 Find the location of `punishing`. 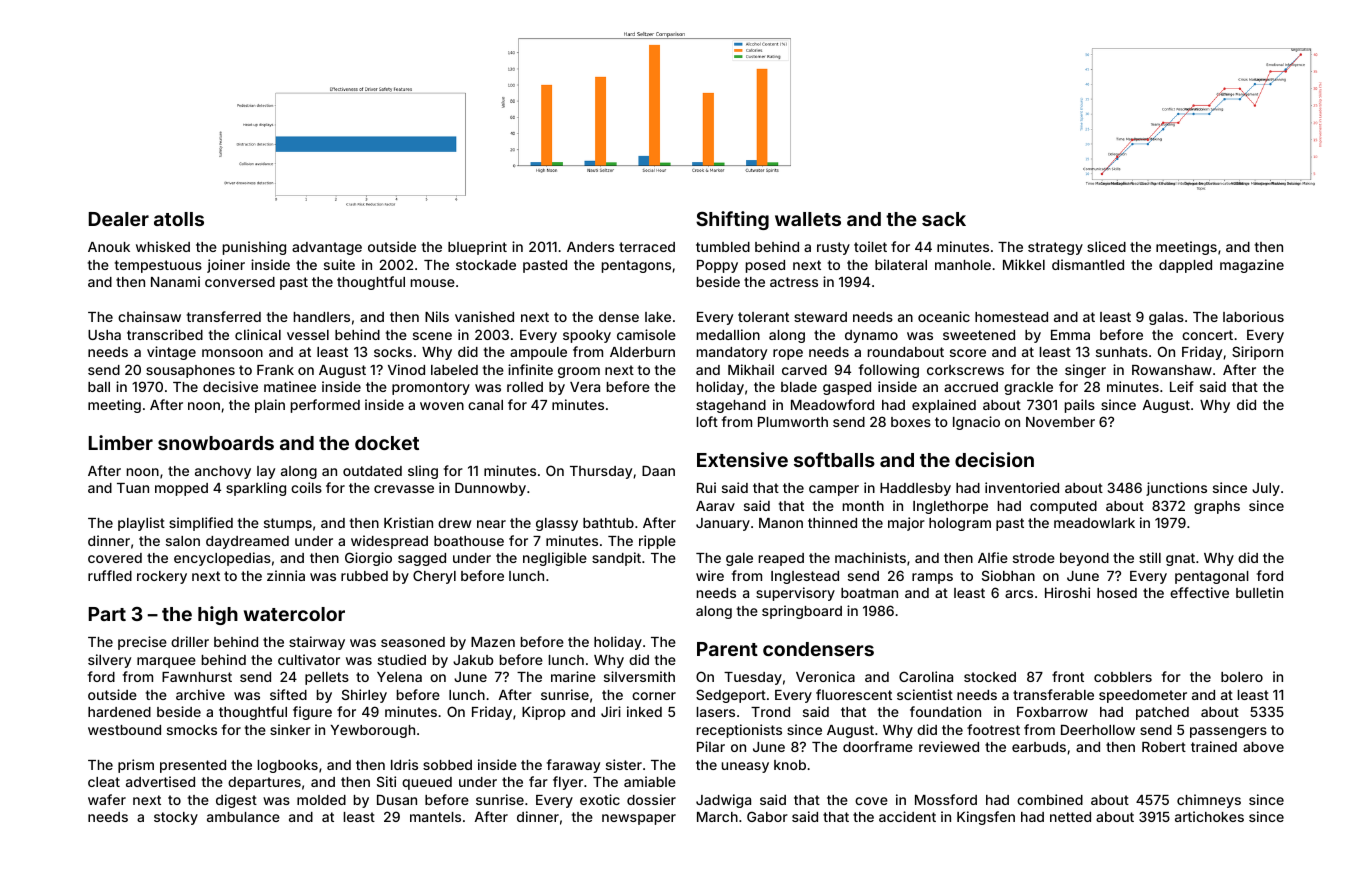

punishing is located at coordinates (254, 248).
